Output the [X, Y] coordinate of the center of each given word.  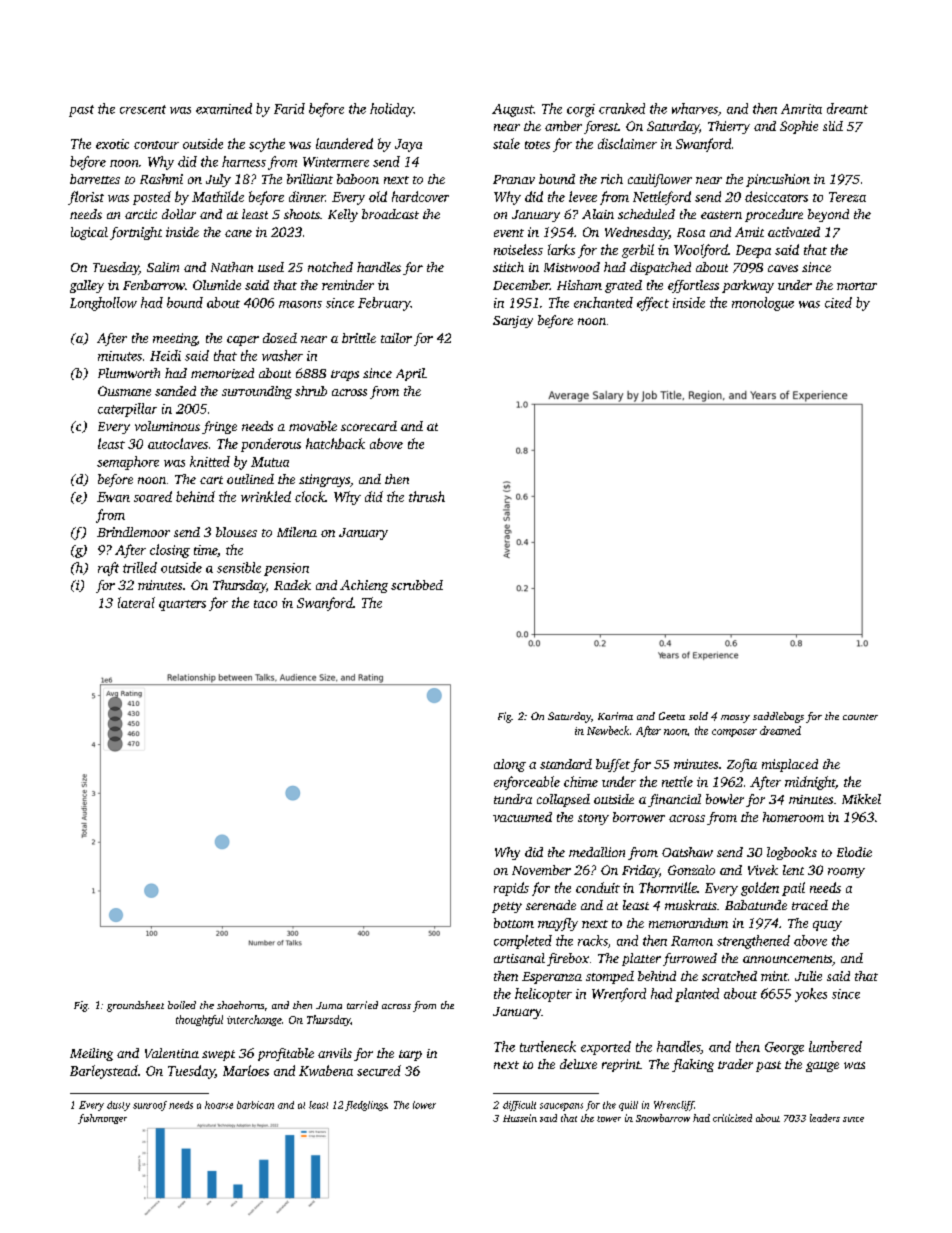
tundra [513, 799]
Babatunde [756, 905]
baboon [358, 179]
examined [224, 108]
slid [833, 126]
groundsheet [135, 1006]
